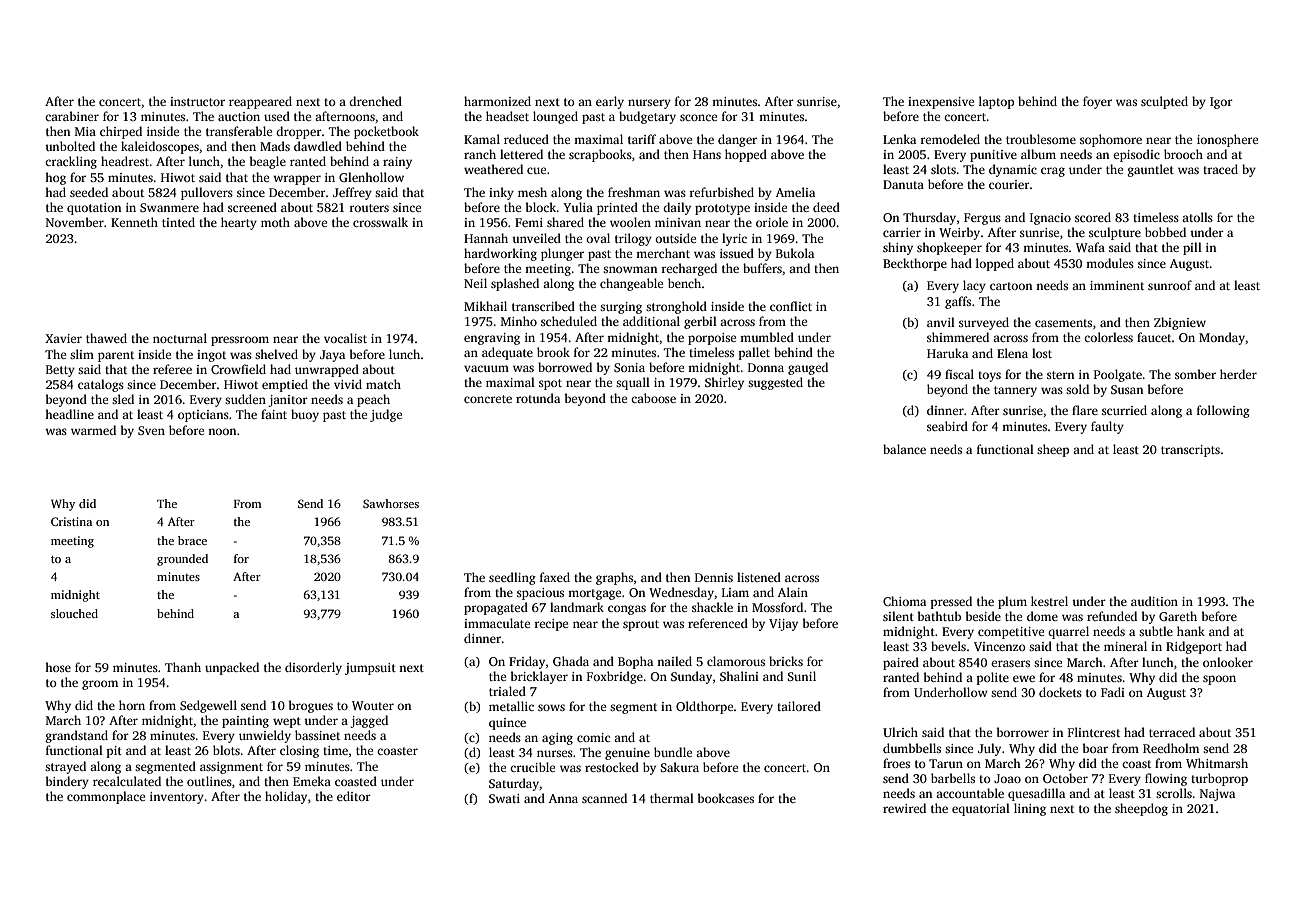  What do you see at coordinates (192, 540) in the screenshot?
I see `brace` at bounding box center [192, 540].
